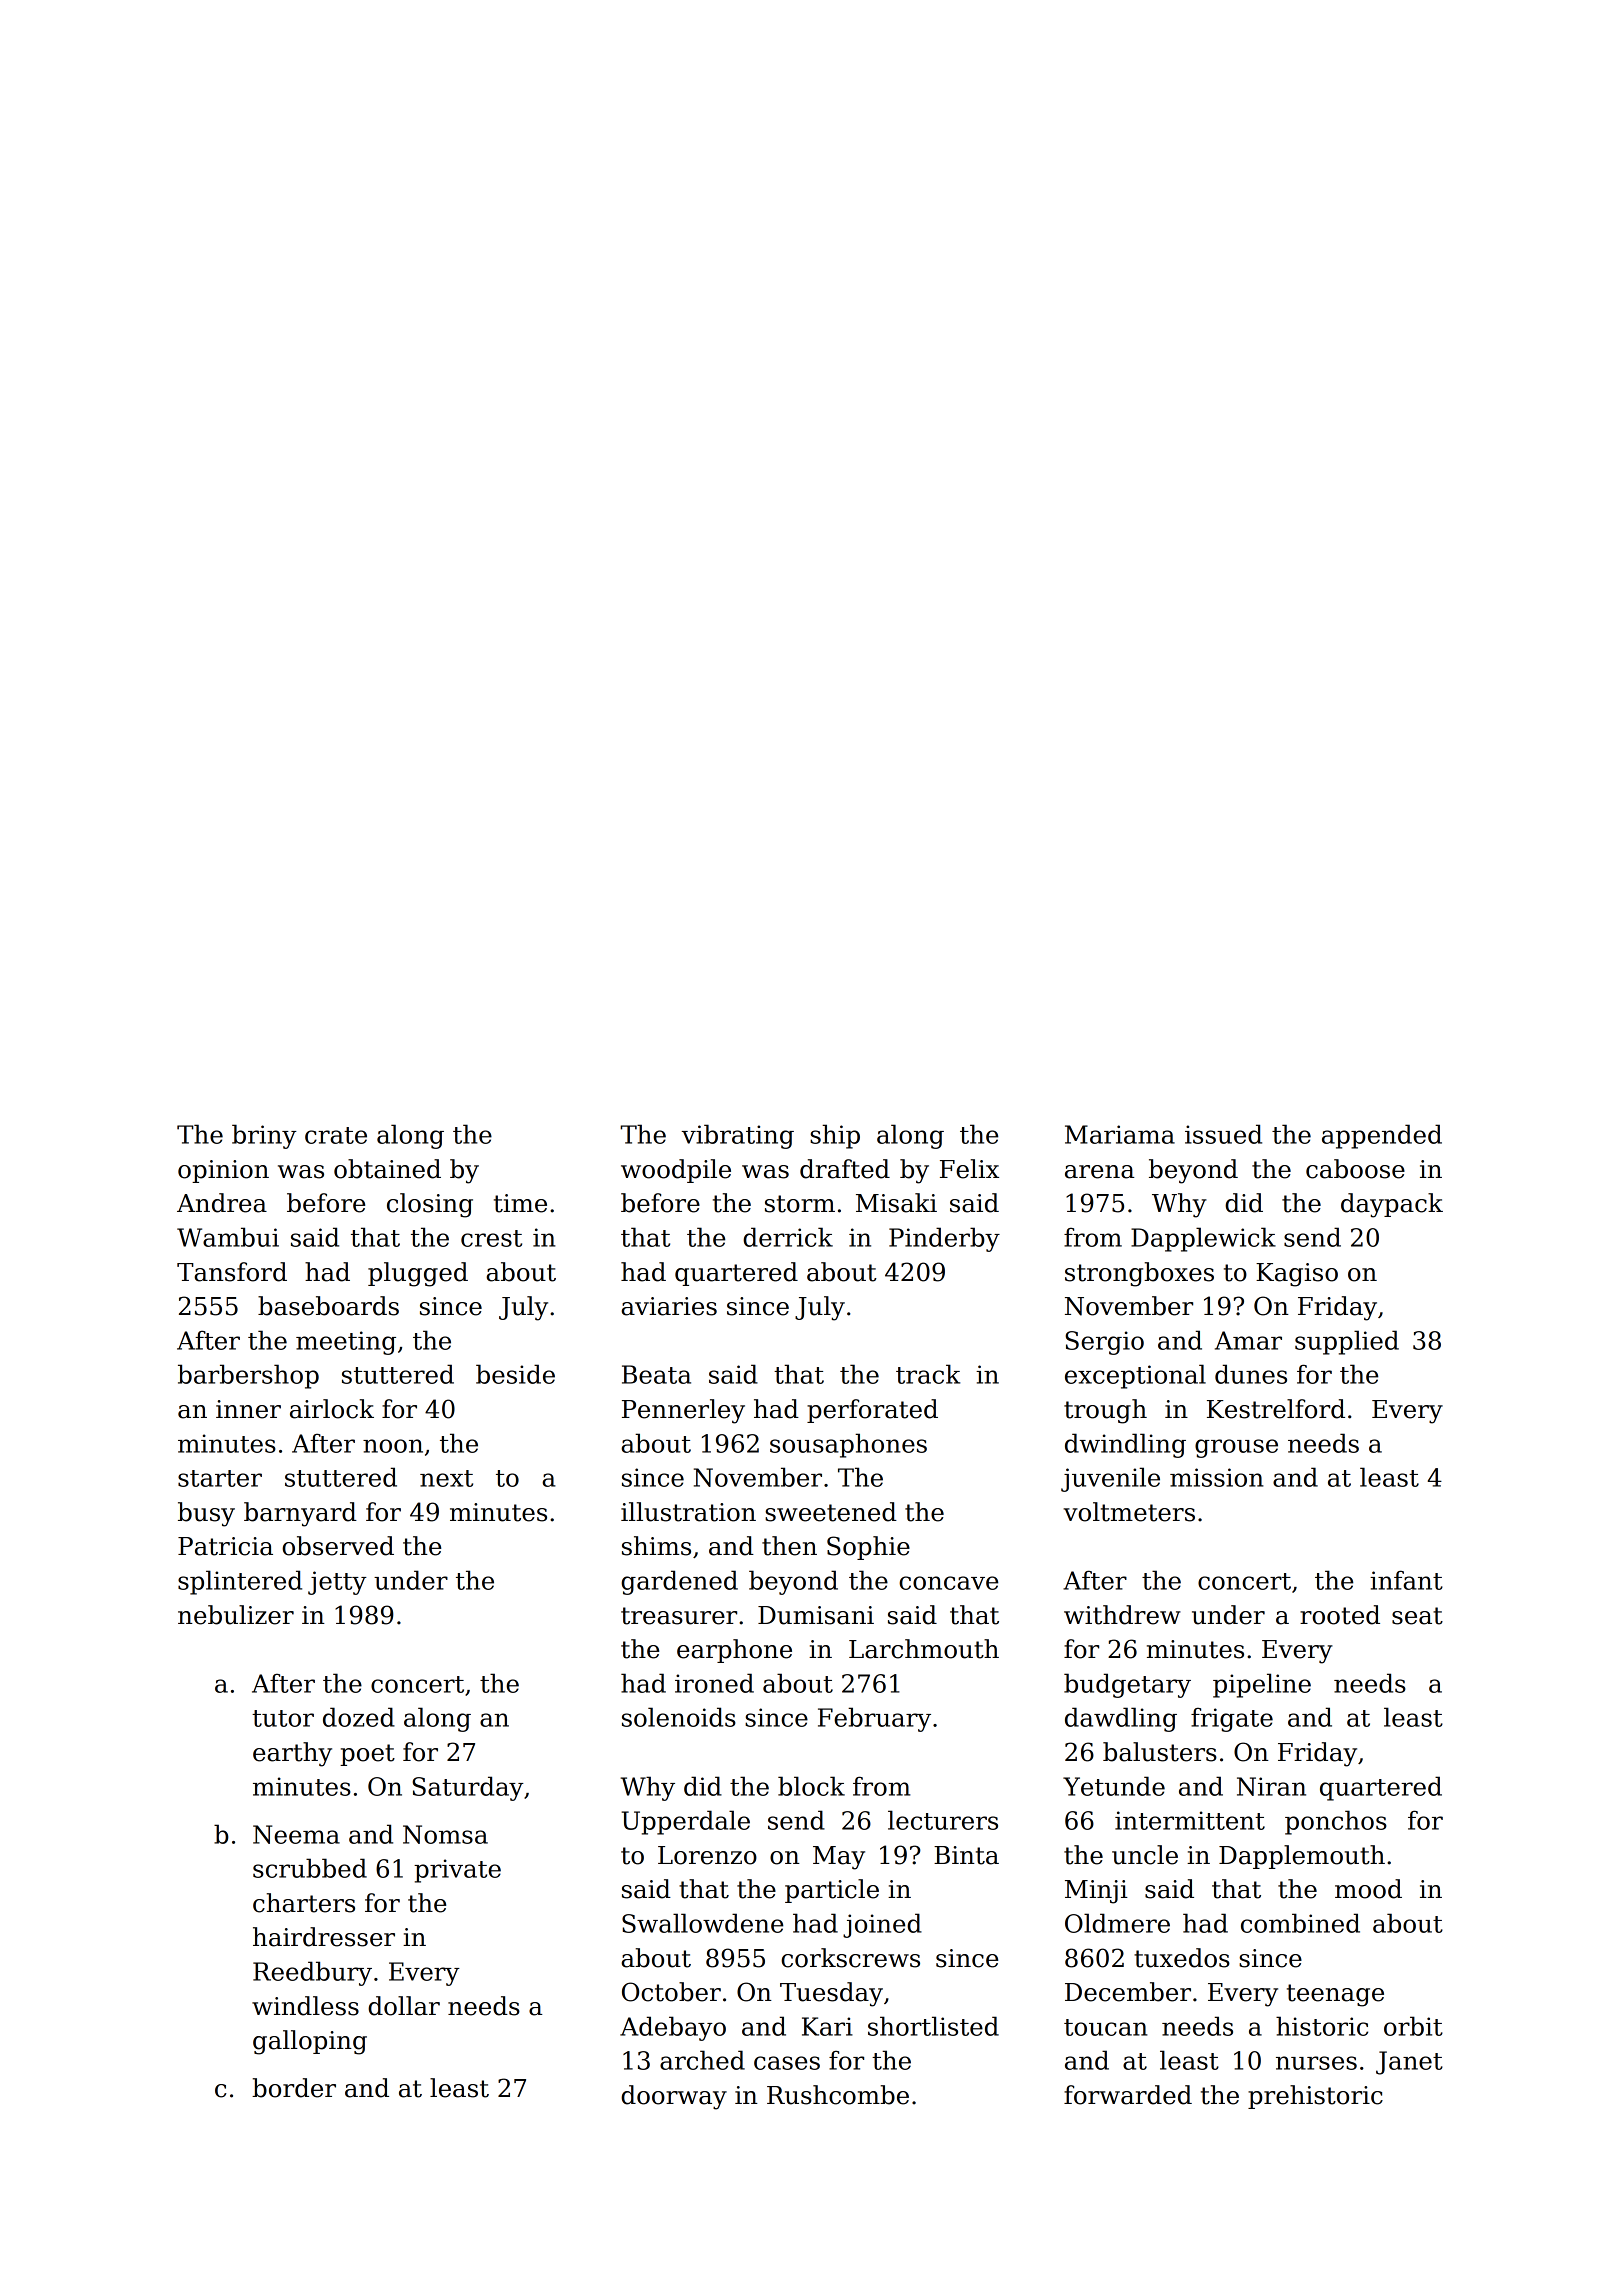 This screenshot has width=1620, height=2292. Describe the element at coordinates (223, 1171) in the screenshot. I see `opinion` at that location.
